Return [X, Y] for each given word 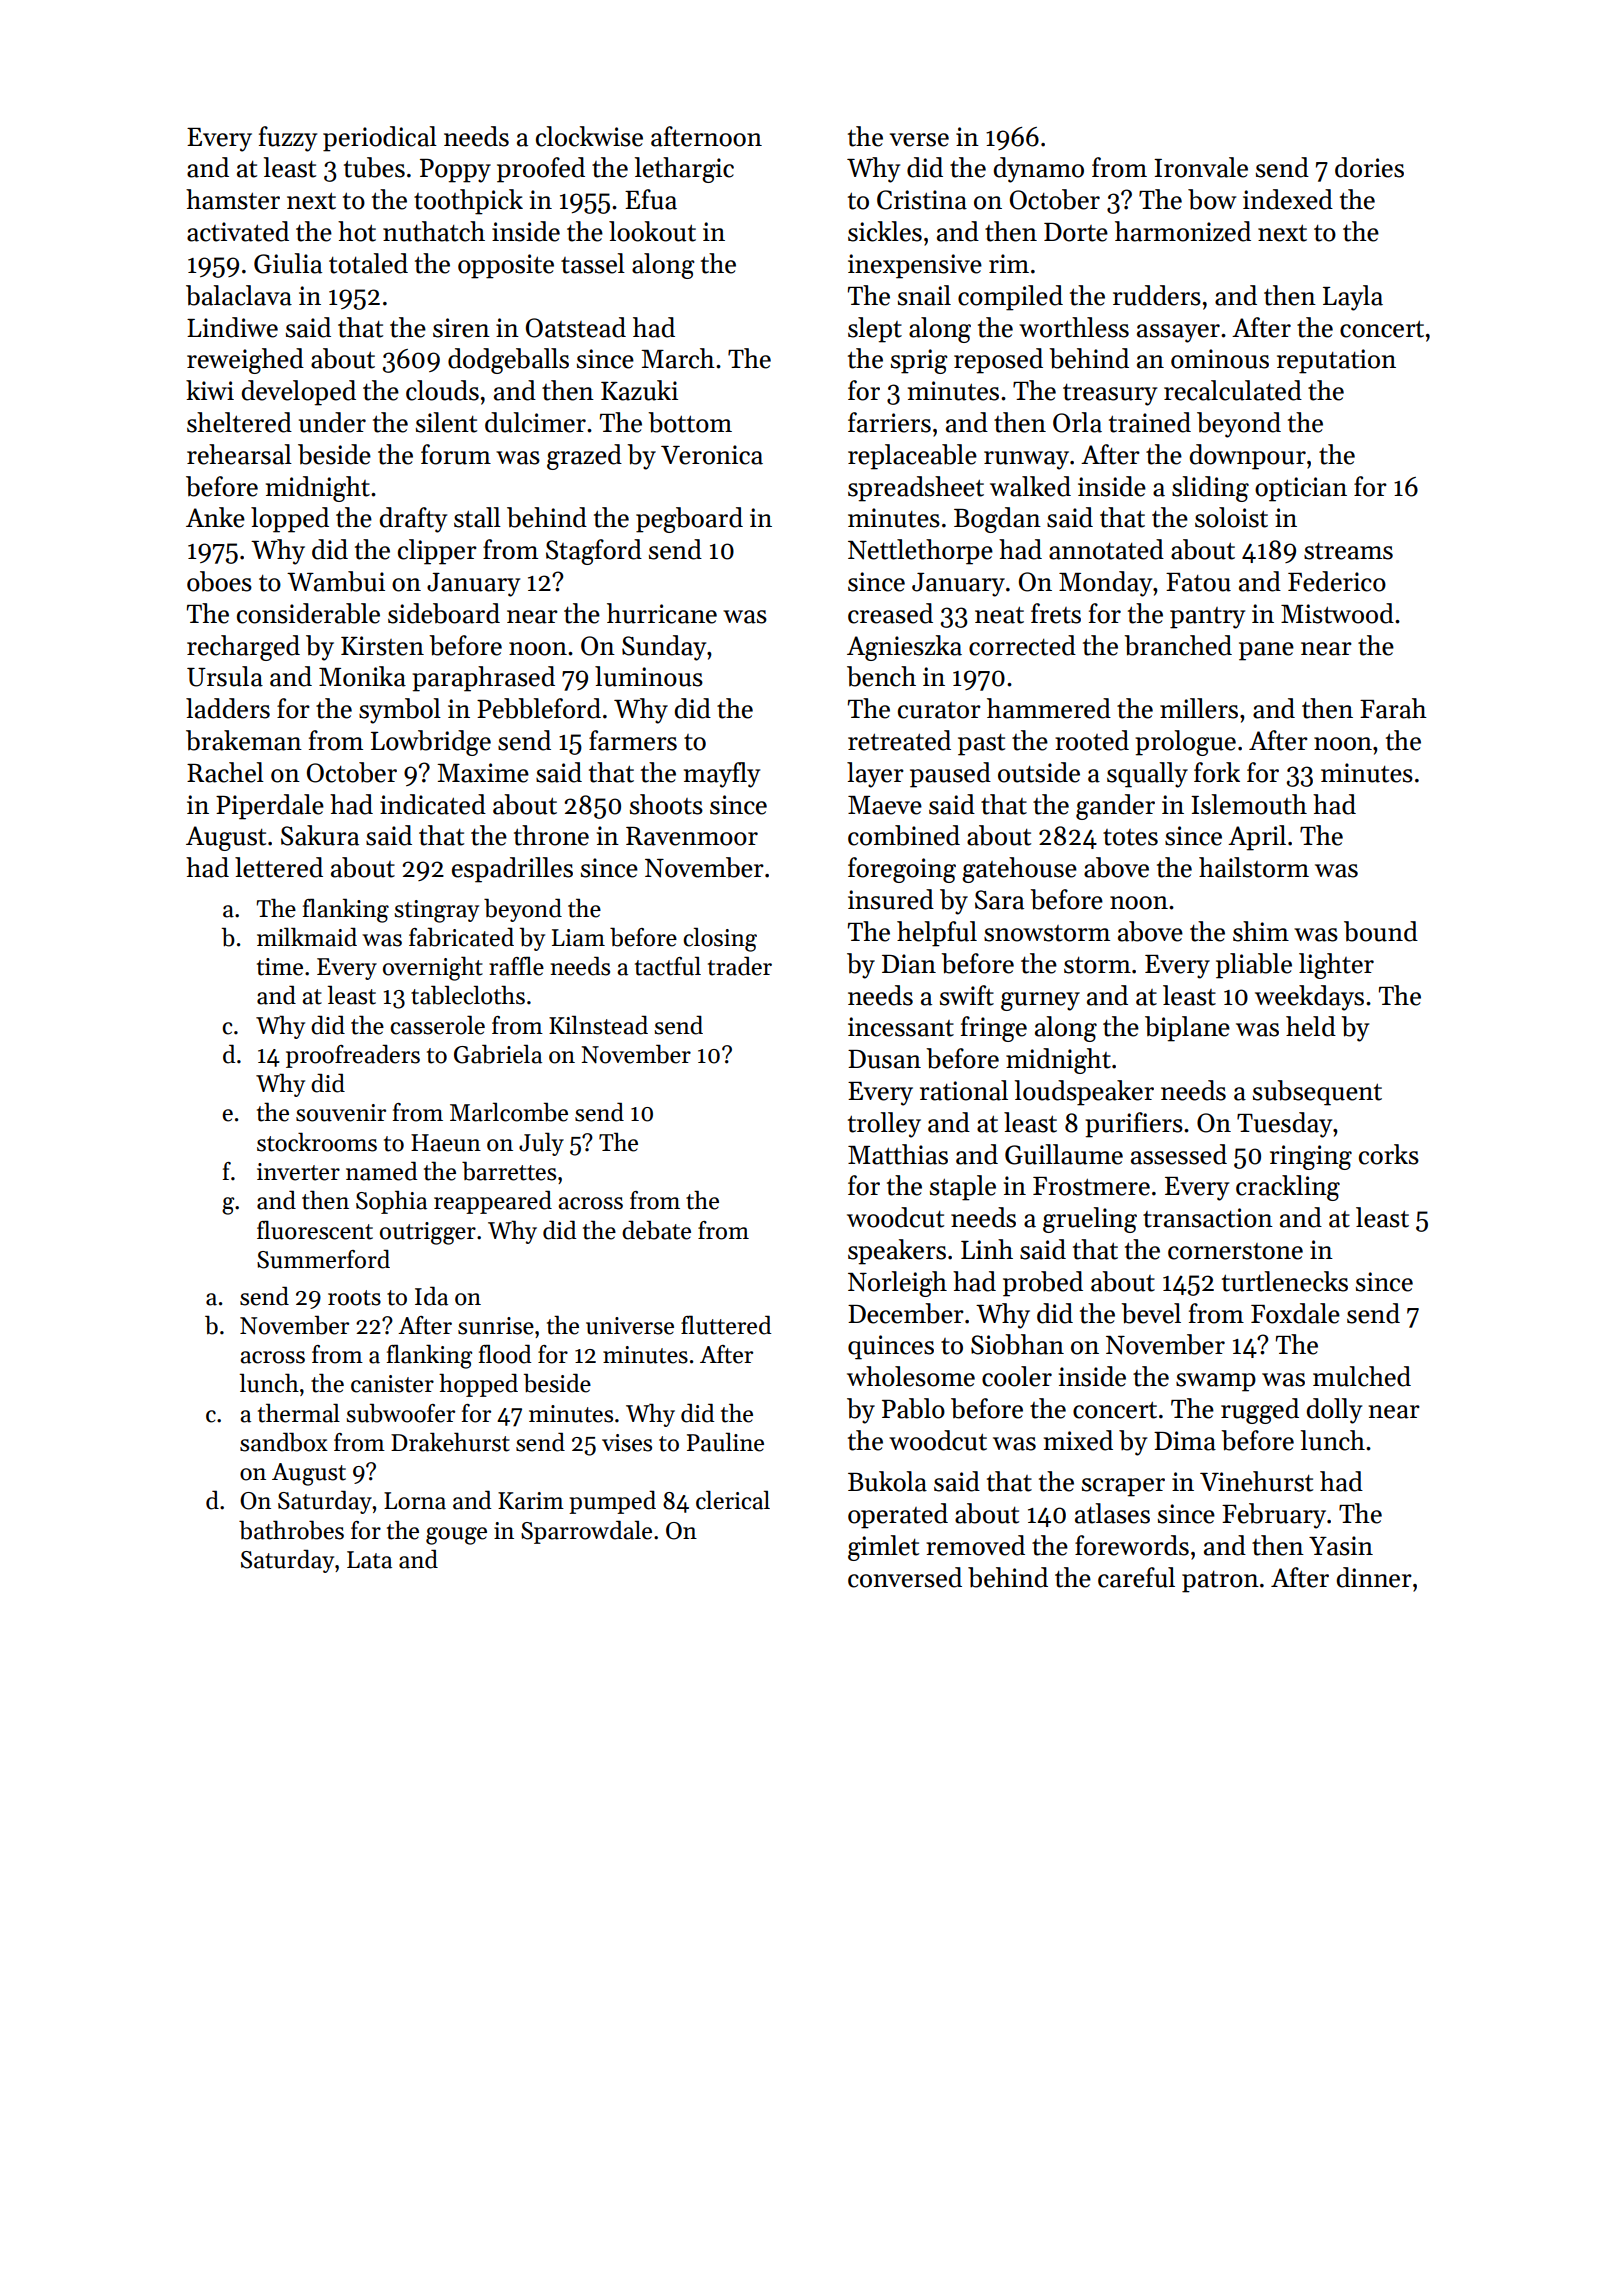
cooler [1017, 1376]
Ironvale [1201, 167]
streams [1348, 551]
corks [1389, 1154]
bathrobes [291, 1530]
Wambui [336, 581]
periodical [380, 139]
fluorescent [315, 1230]
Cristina [922, 200]
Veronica [712, 455]
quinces [891, 1347]
